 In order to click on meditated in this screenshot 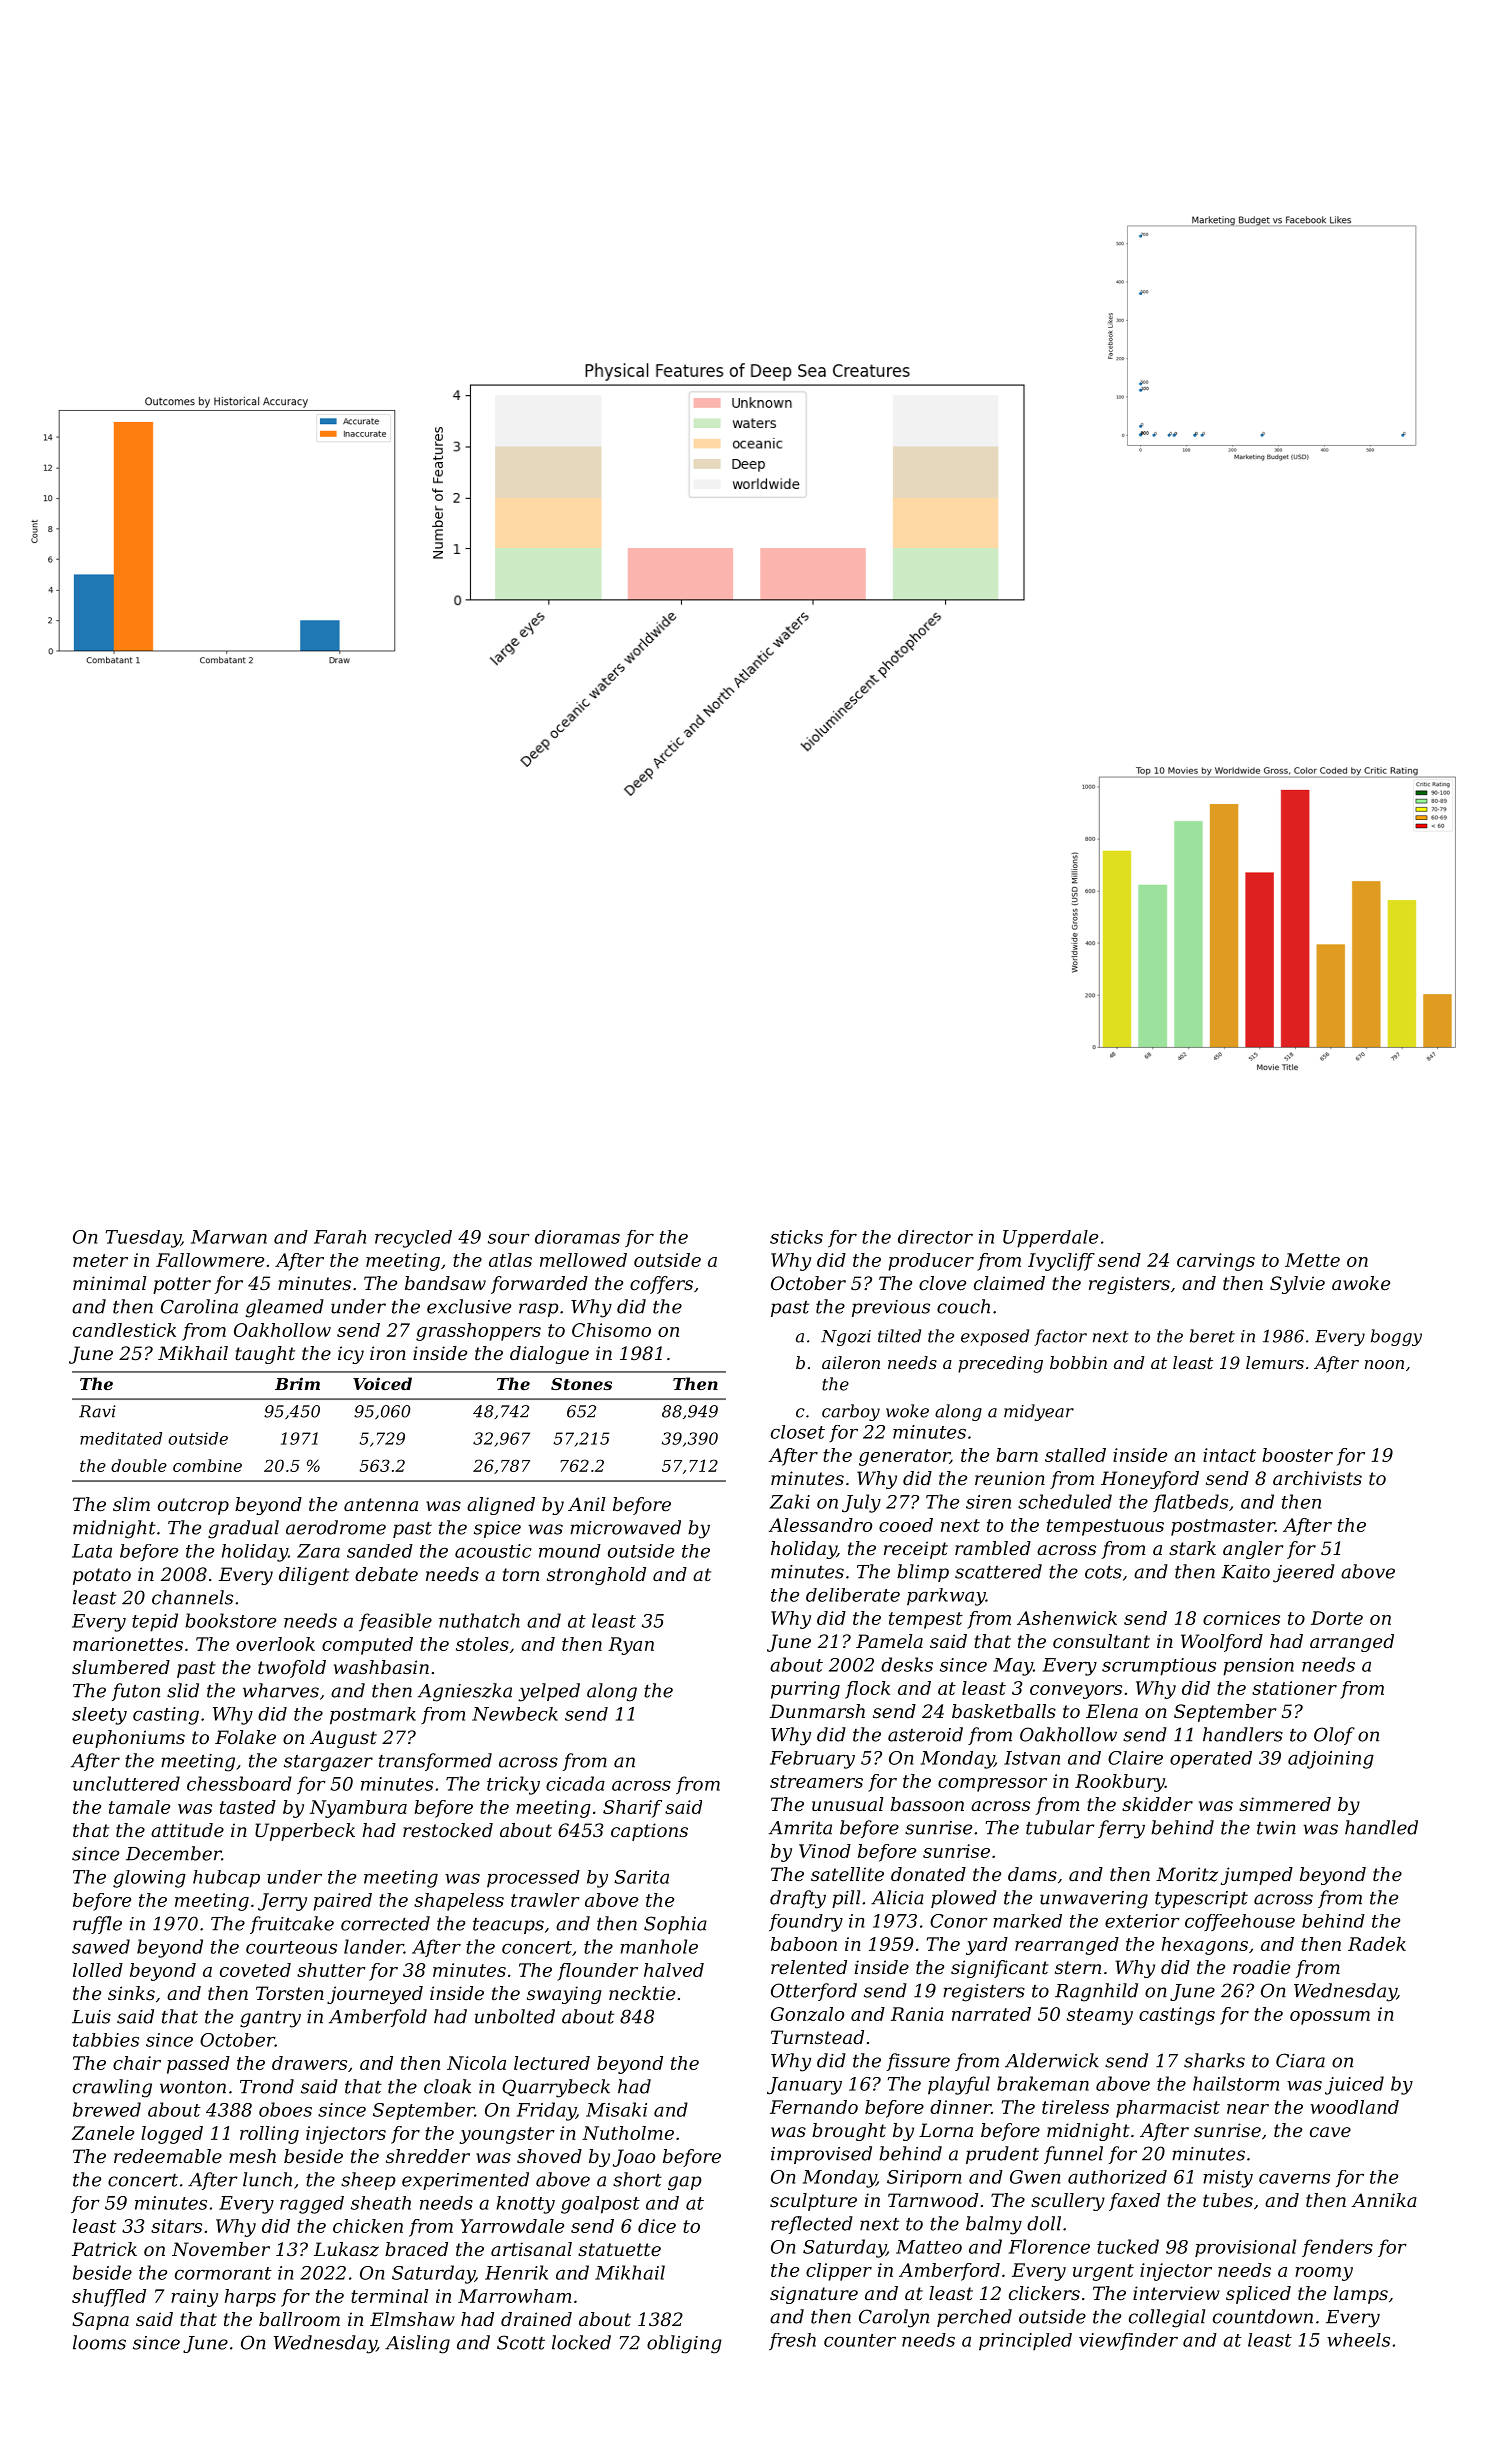, I will do `click(121, 1438)`.
